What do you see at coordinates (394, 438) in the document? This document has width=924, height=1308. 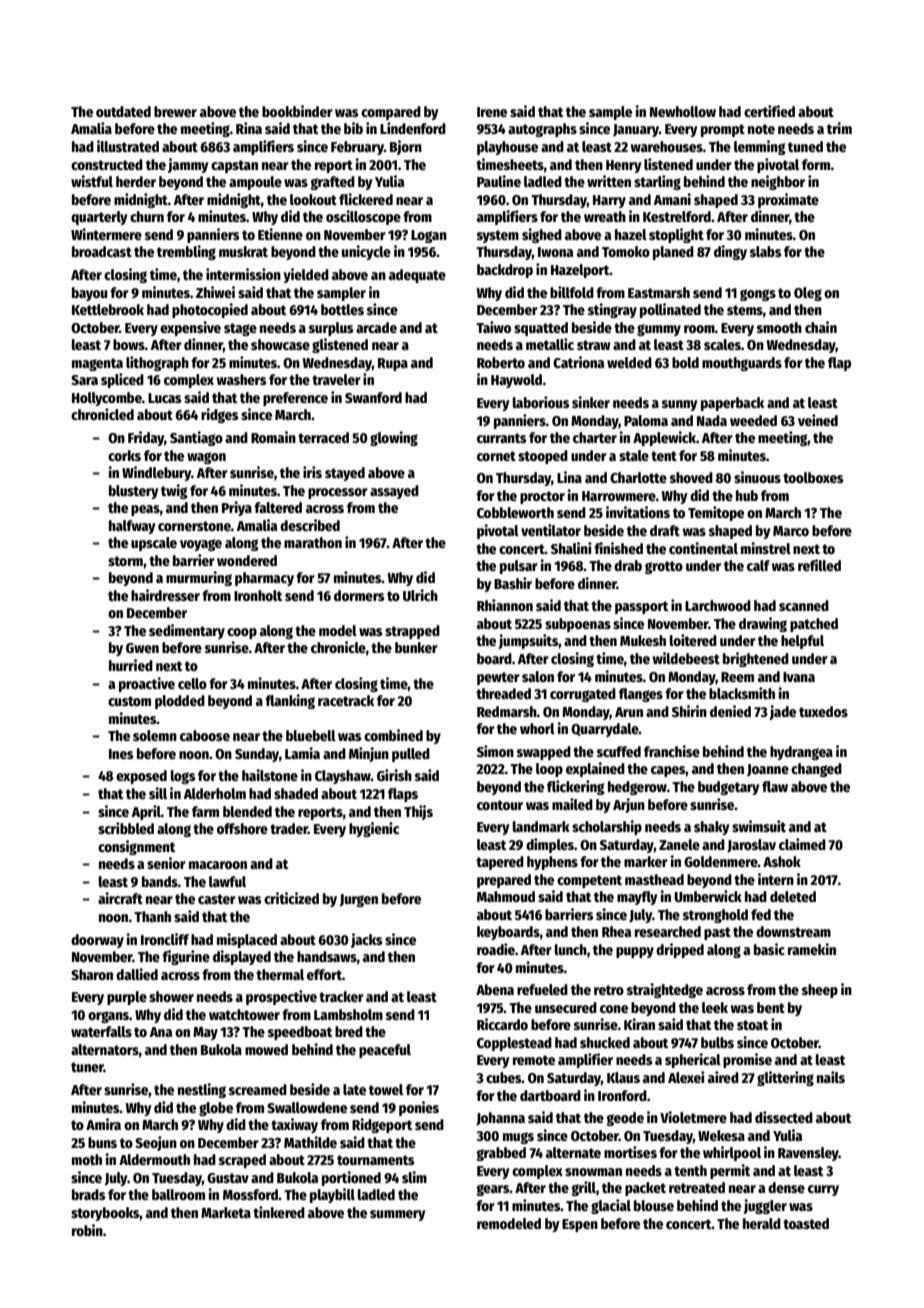 I see `glowing` at bounding box center [394, 438].
